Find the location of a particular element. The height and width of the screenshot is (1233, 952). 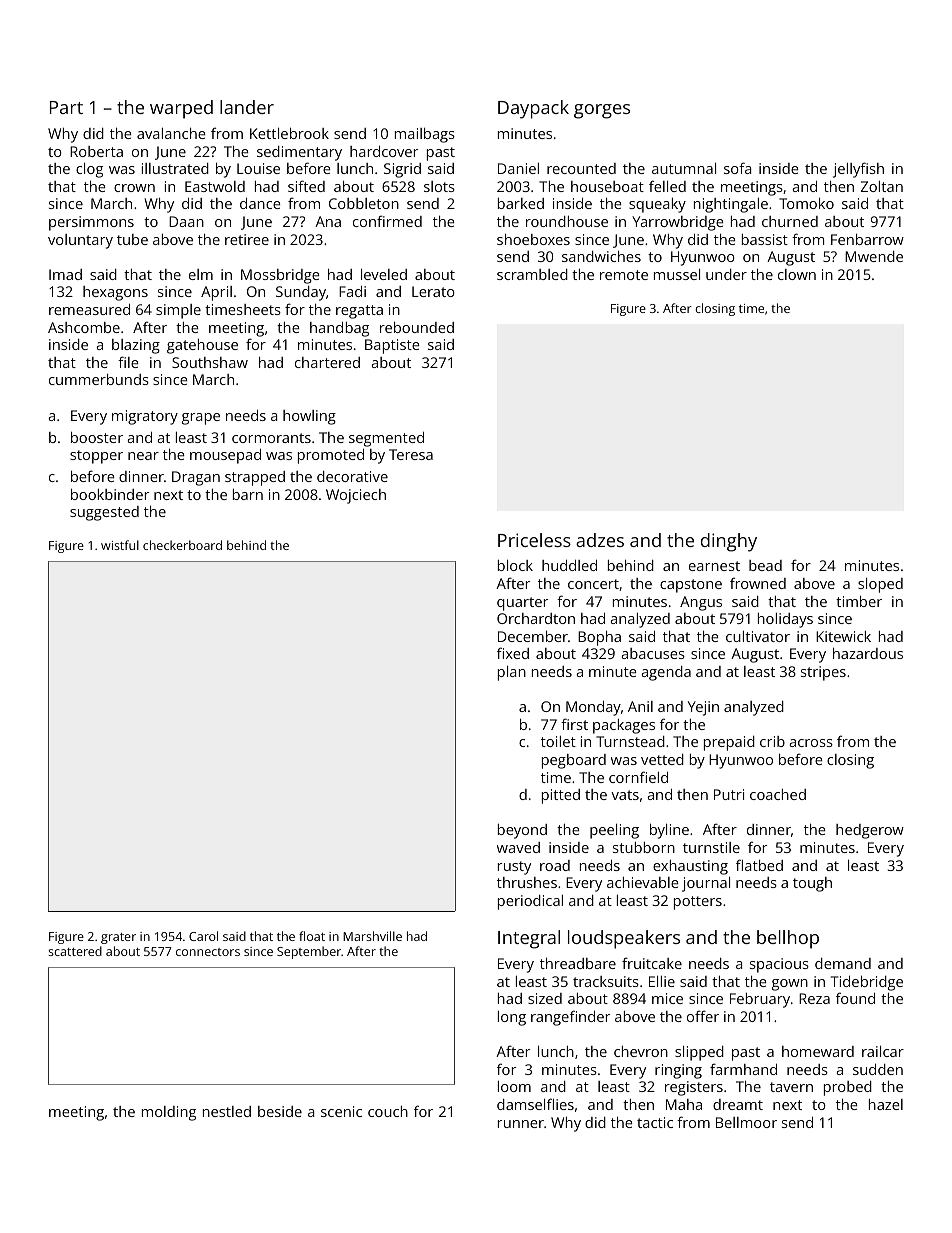

Zoltan is located at coordinates (882, 186).
